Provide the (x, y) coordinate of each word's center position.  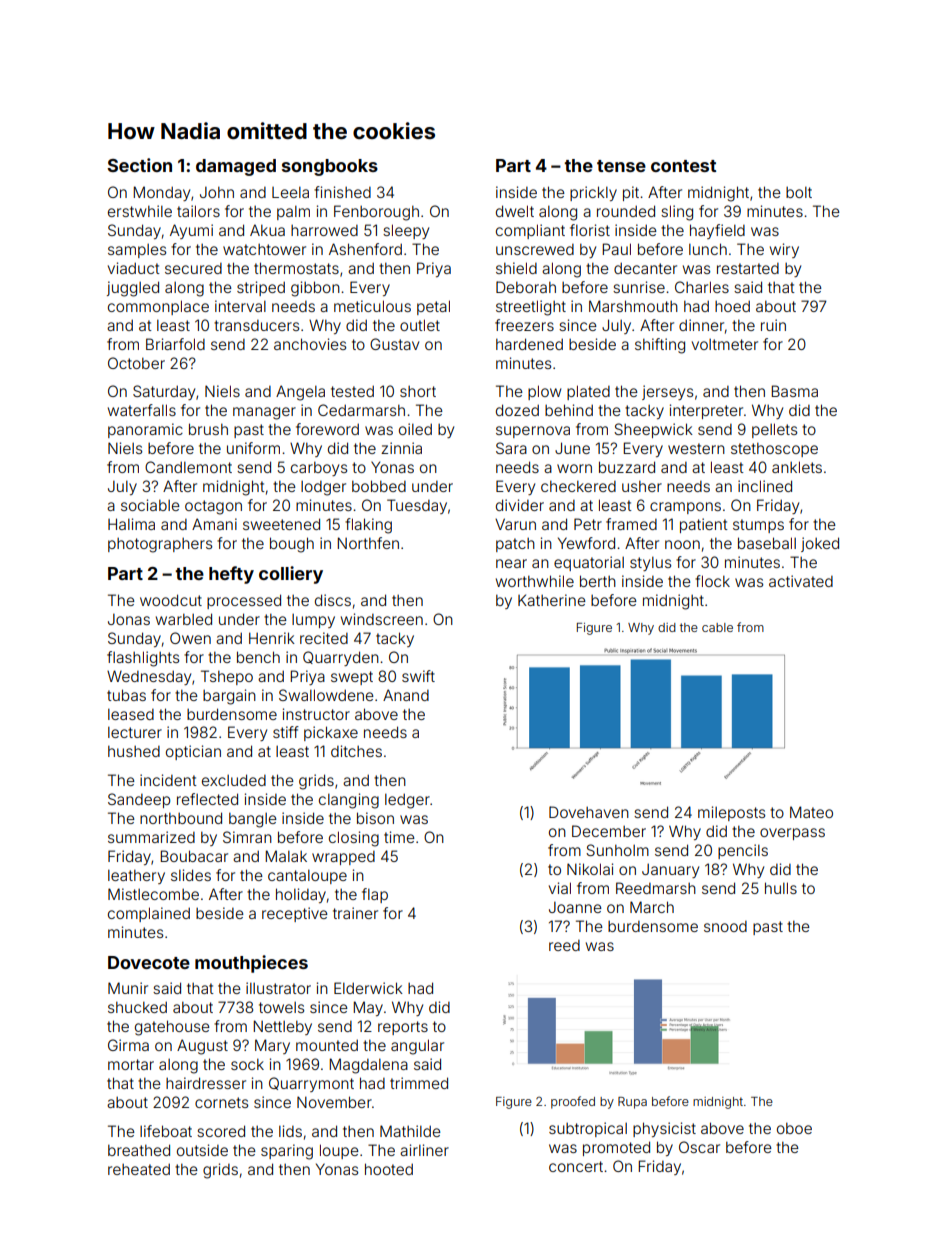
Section (139, 165)
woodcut (171, 600)
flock (712, 581)
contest (683, 166)
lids (290, 1131)
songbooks (330, 167)
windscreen (382, 619)
